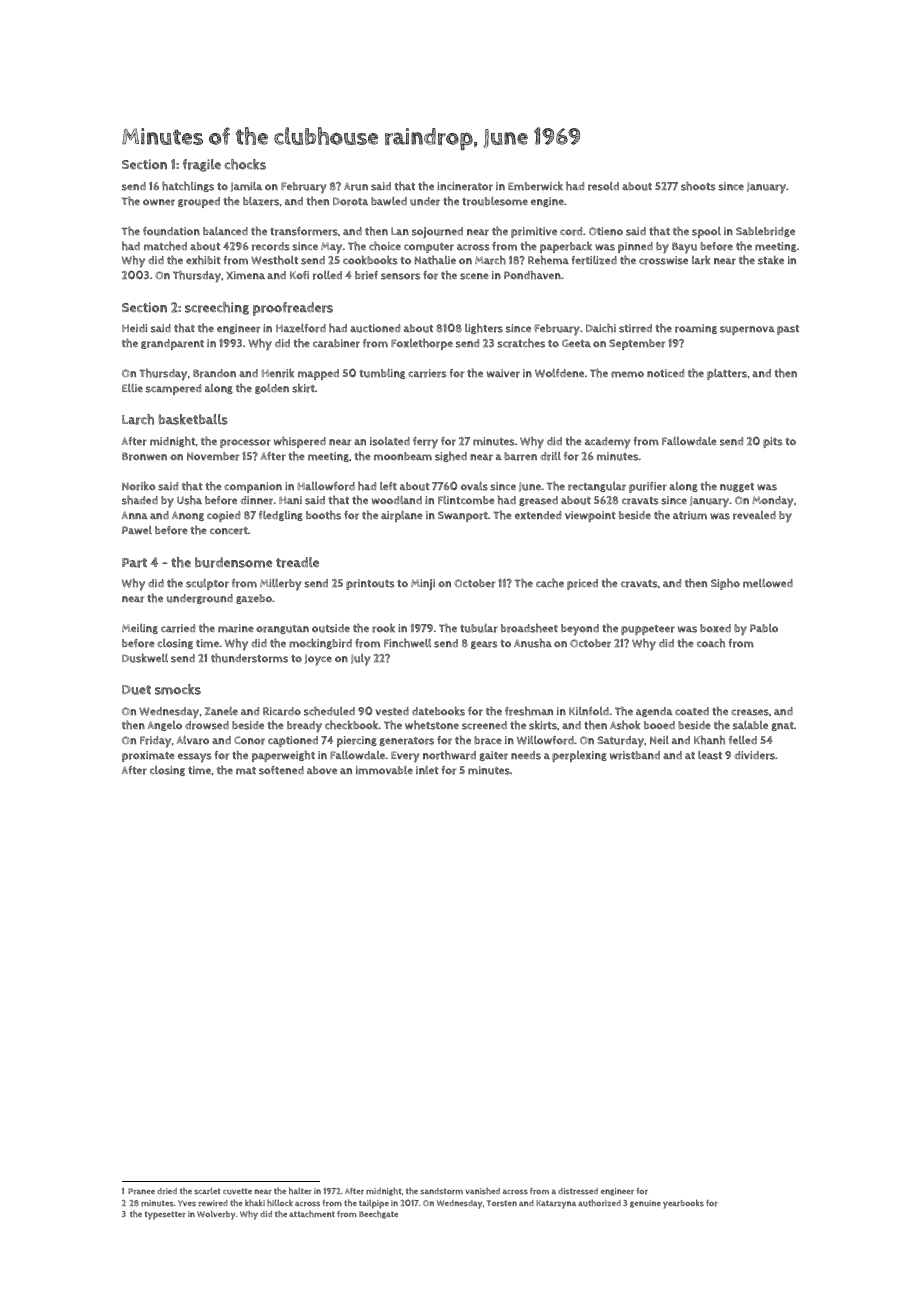 The image size is (924, 1308). What do you see at coordinates (165, 1215) in the page?
I see `typesetter` at bounding box center [165, 1215].
